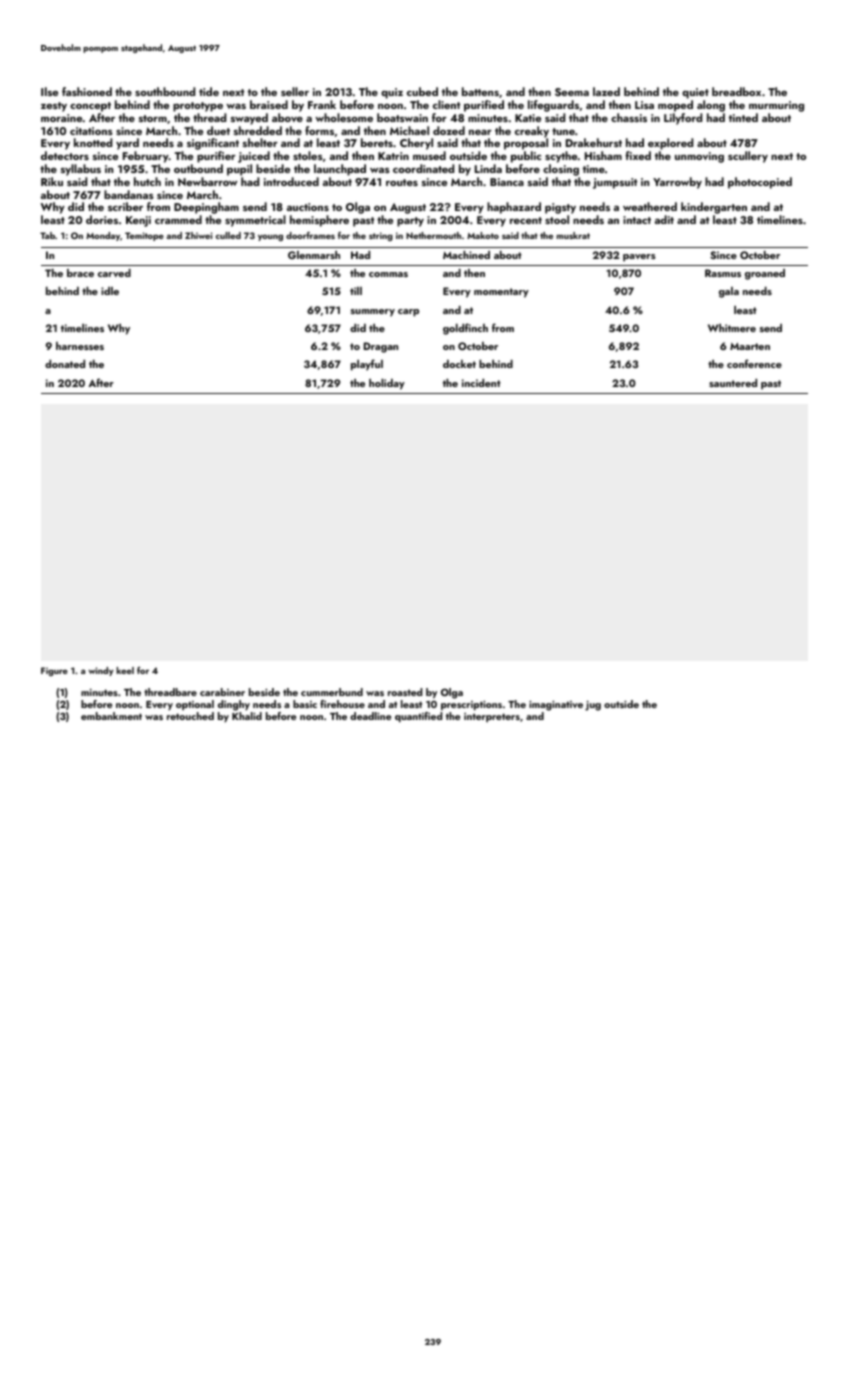 This document has width=849, height=1400. Describe the element at coordinates (733, 383) in the document. I see `sauntered` at that location.
